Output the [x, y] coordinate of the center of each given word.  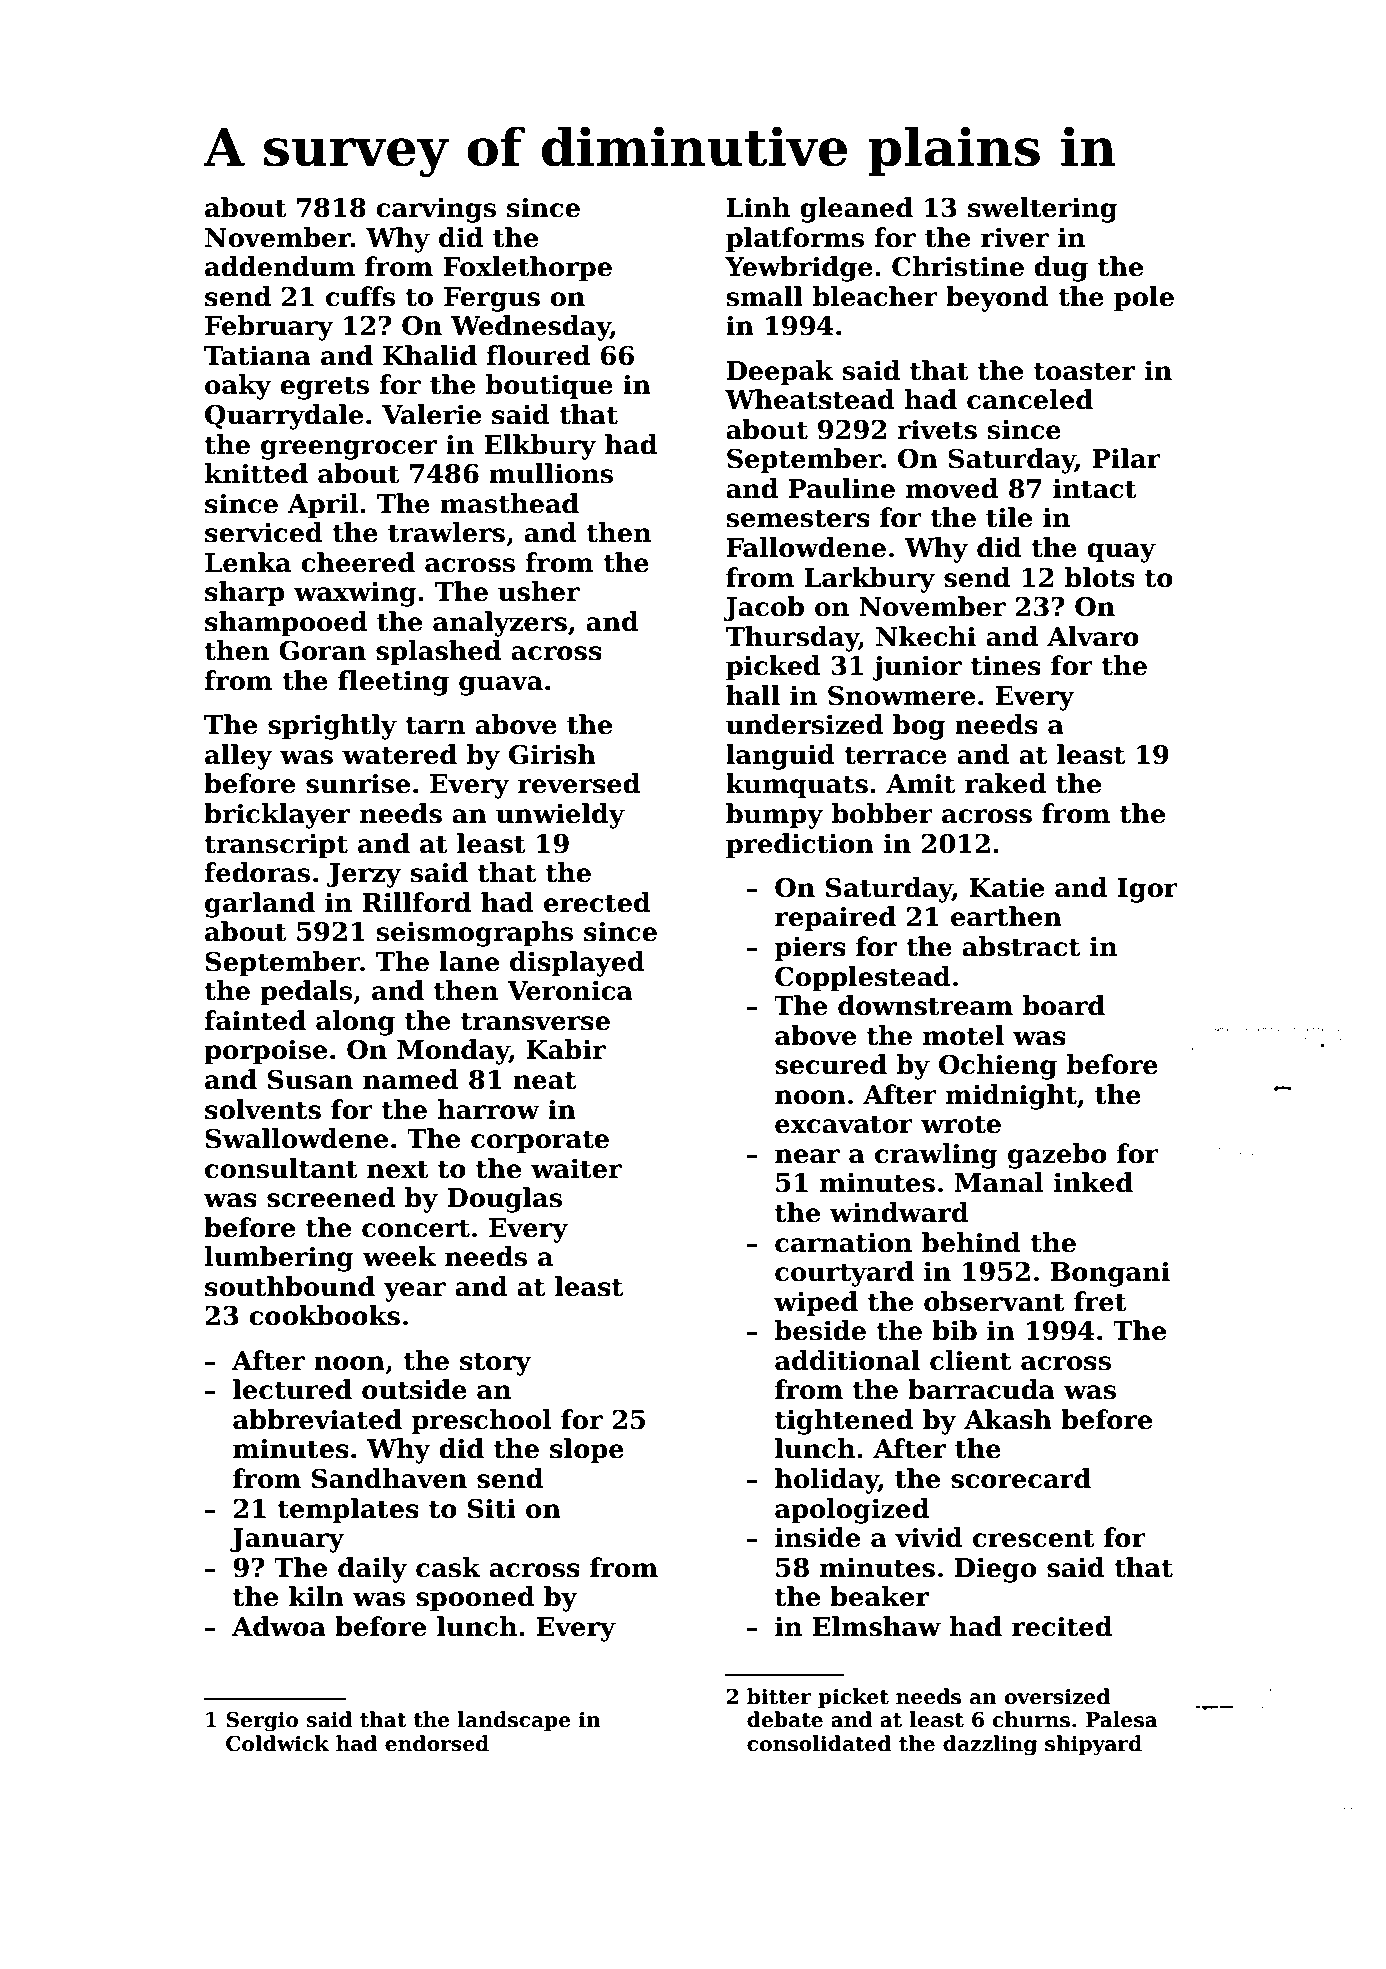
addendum [280, 266]
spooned [475, 1599]
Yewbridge [799, 269]
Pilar [1126, 458]
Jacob [763, 608]
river [1015, 238]
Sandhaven [389, 1478]
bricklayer [277, 816]
